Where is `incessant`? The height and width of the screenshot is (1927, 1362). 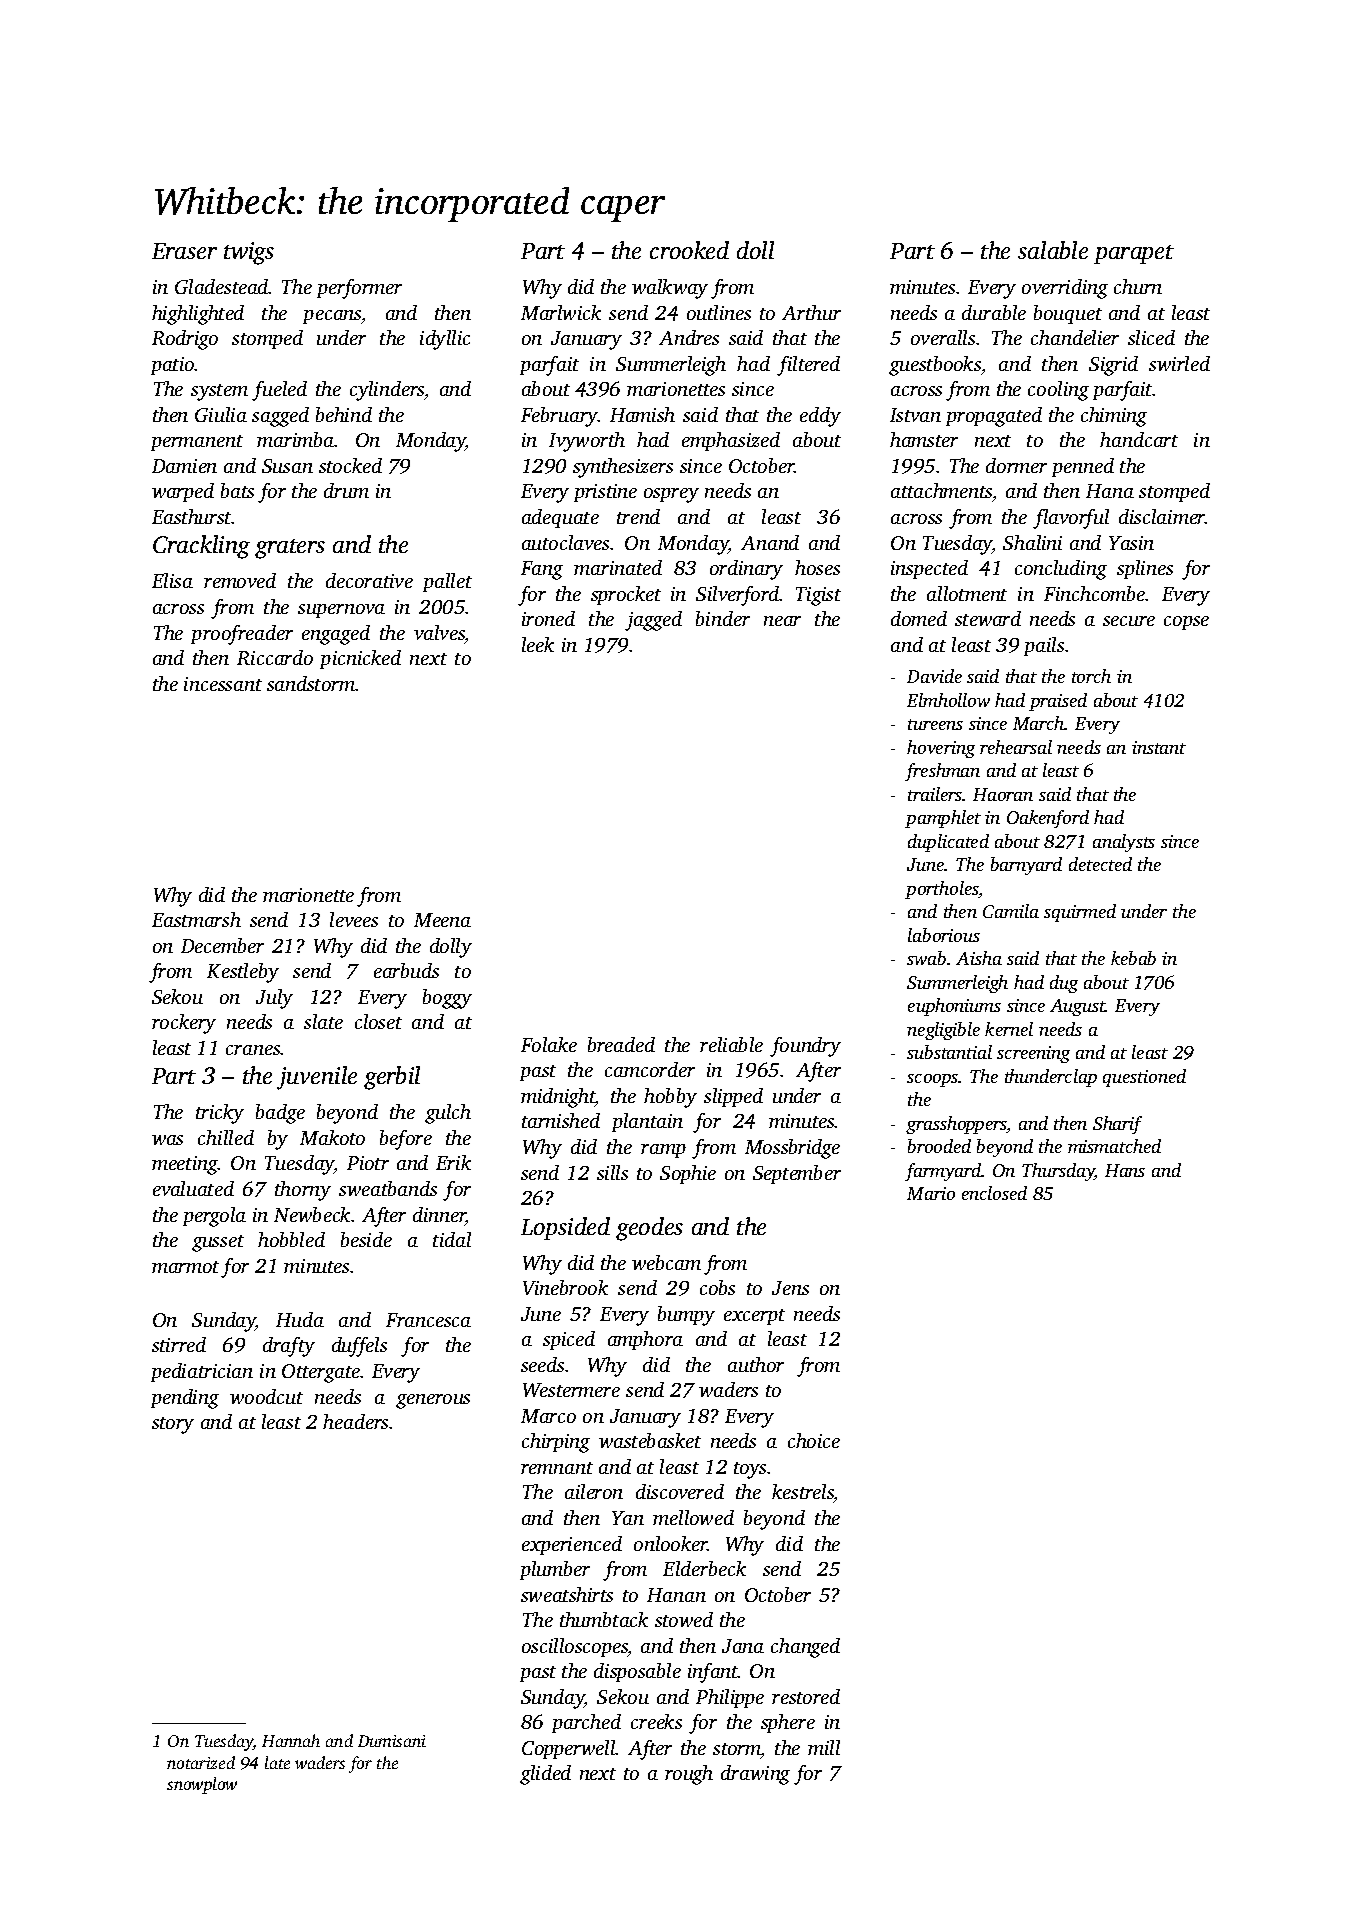
incessant is located at coordinates (223, 684).
